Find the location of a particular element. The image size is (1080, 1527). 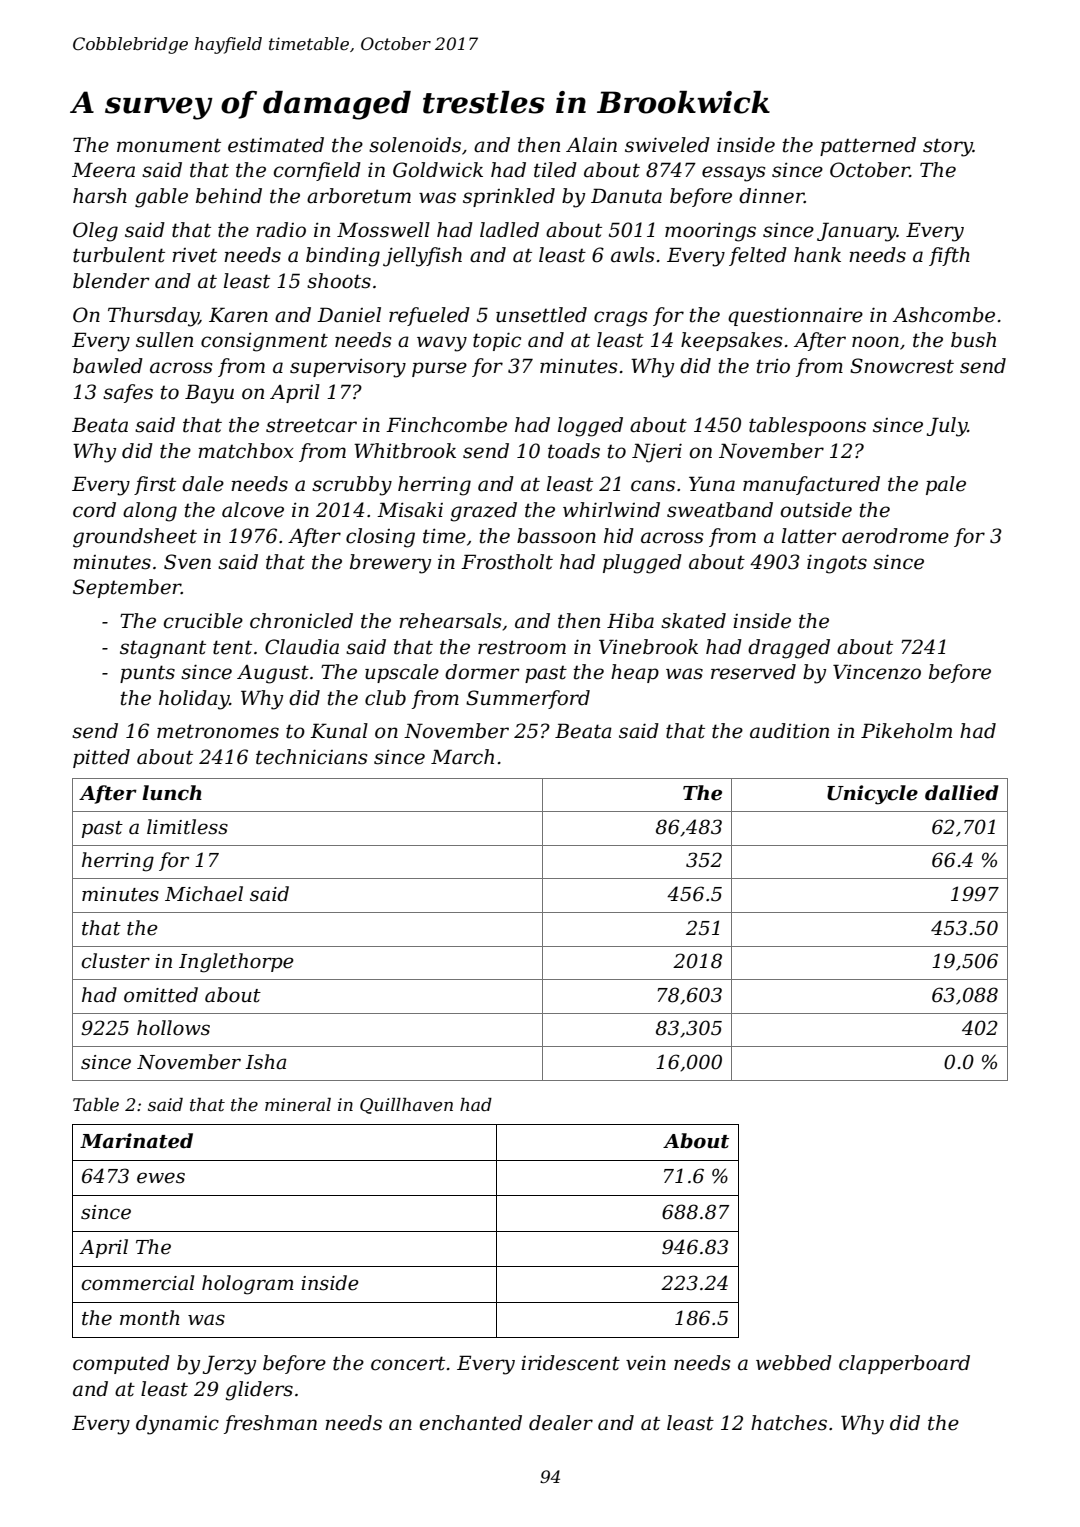

dynamic is located at coordinates (177, 1425).
